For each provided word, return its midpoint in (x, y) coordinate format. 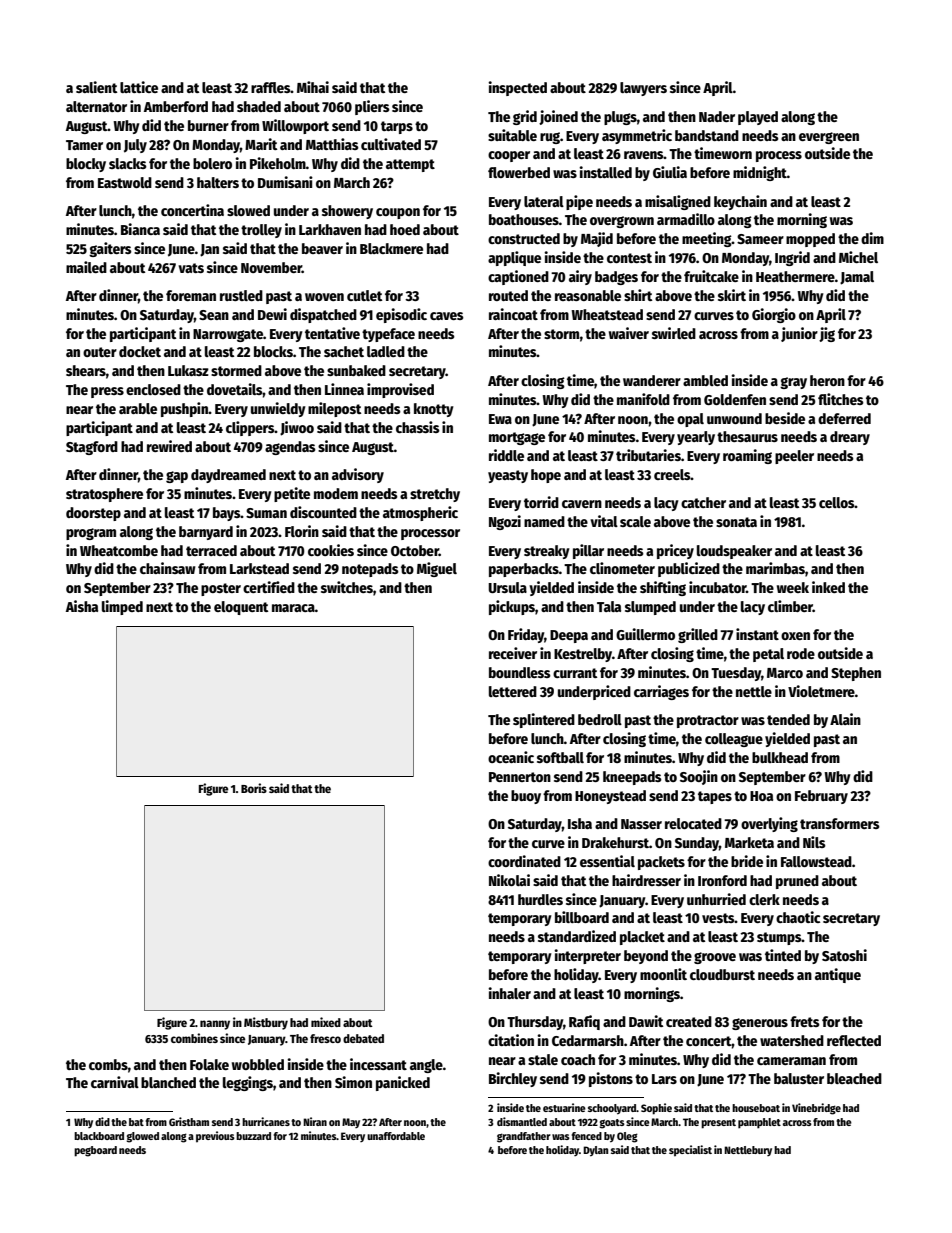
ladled (386, 351)
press (107, 392)
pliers (372, 107)
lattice (139, 87)
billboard (582, 917)
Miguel (437, 569)
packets (661, 863)
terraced (211, 550)
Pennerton (520, 777)
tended (788, 719)
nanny (215, 1025)
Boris (254, 788)
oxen (795, 636)
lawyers (643, 89)
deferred (844, 418)
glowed (143, 1137)
